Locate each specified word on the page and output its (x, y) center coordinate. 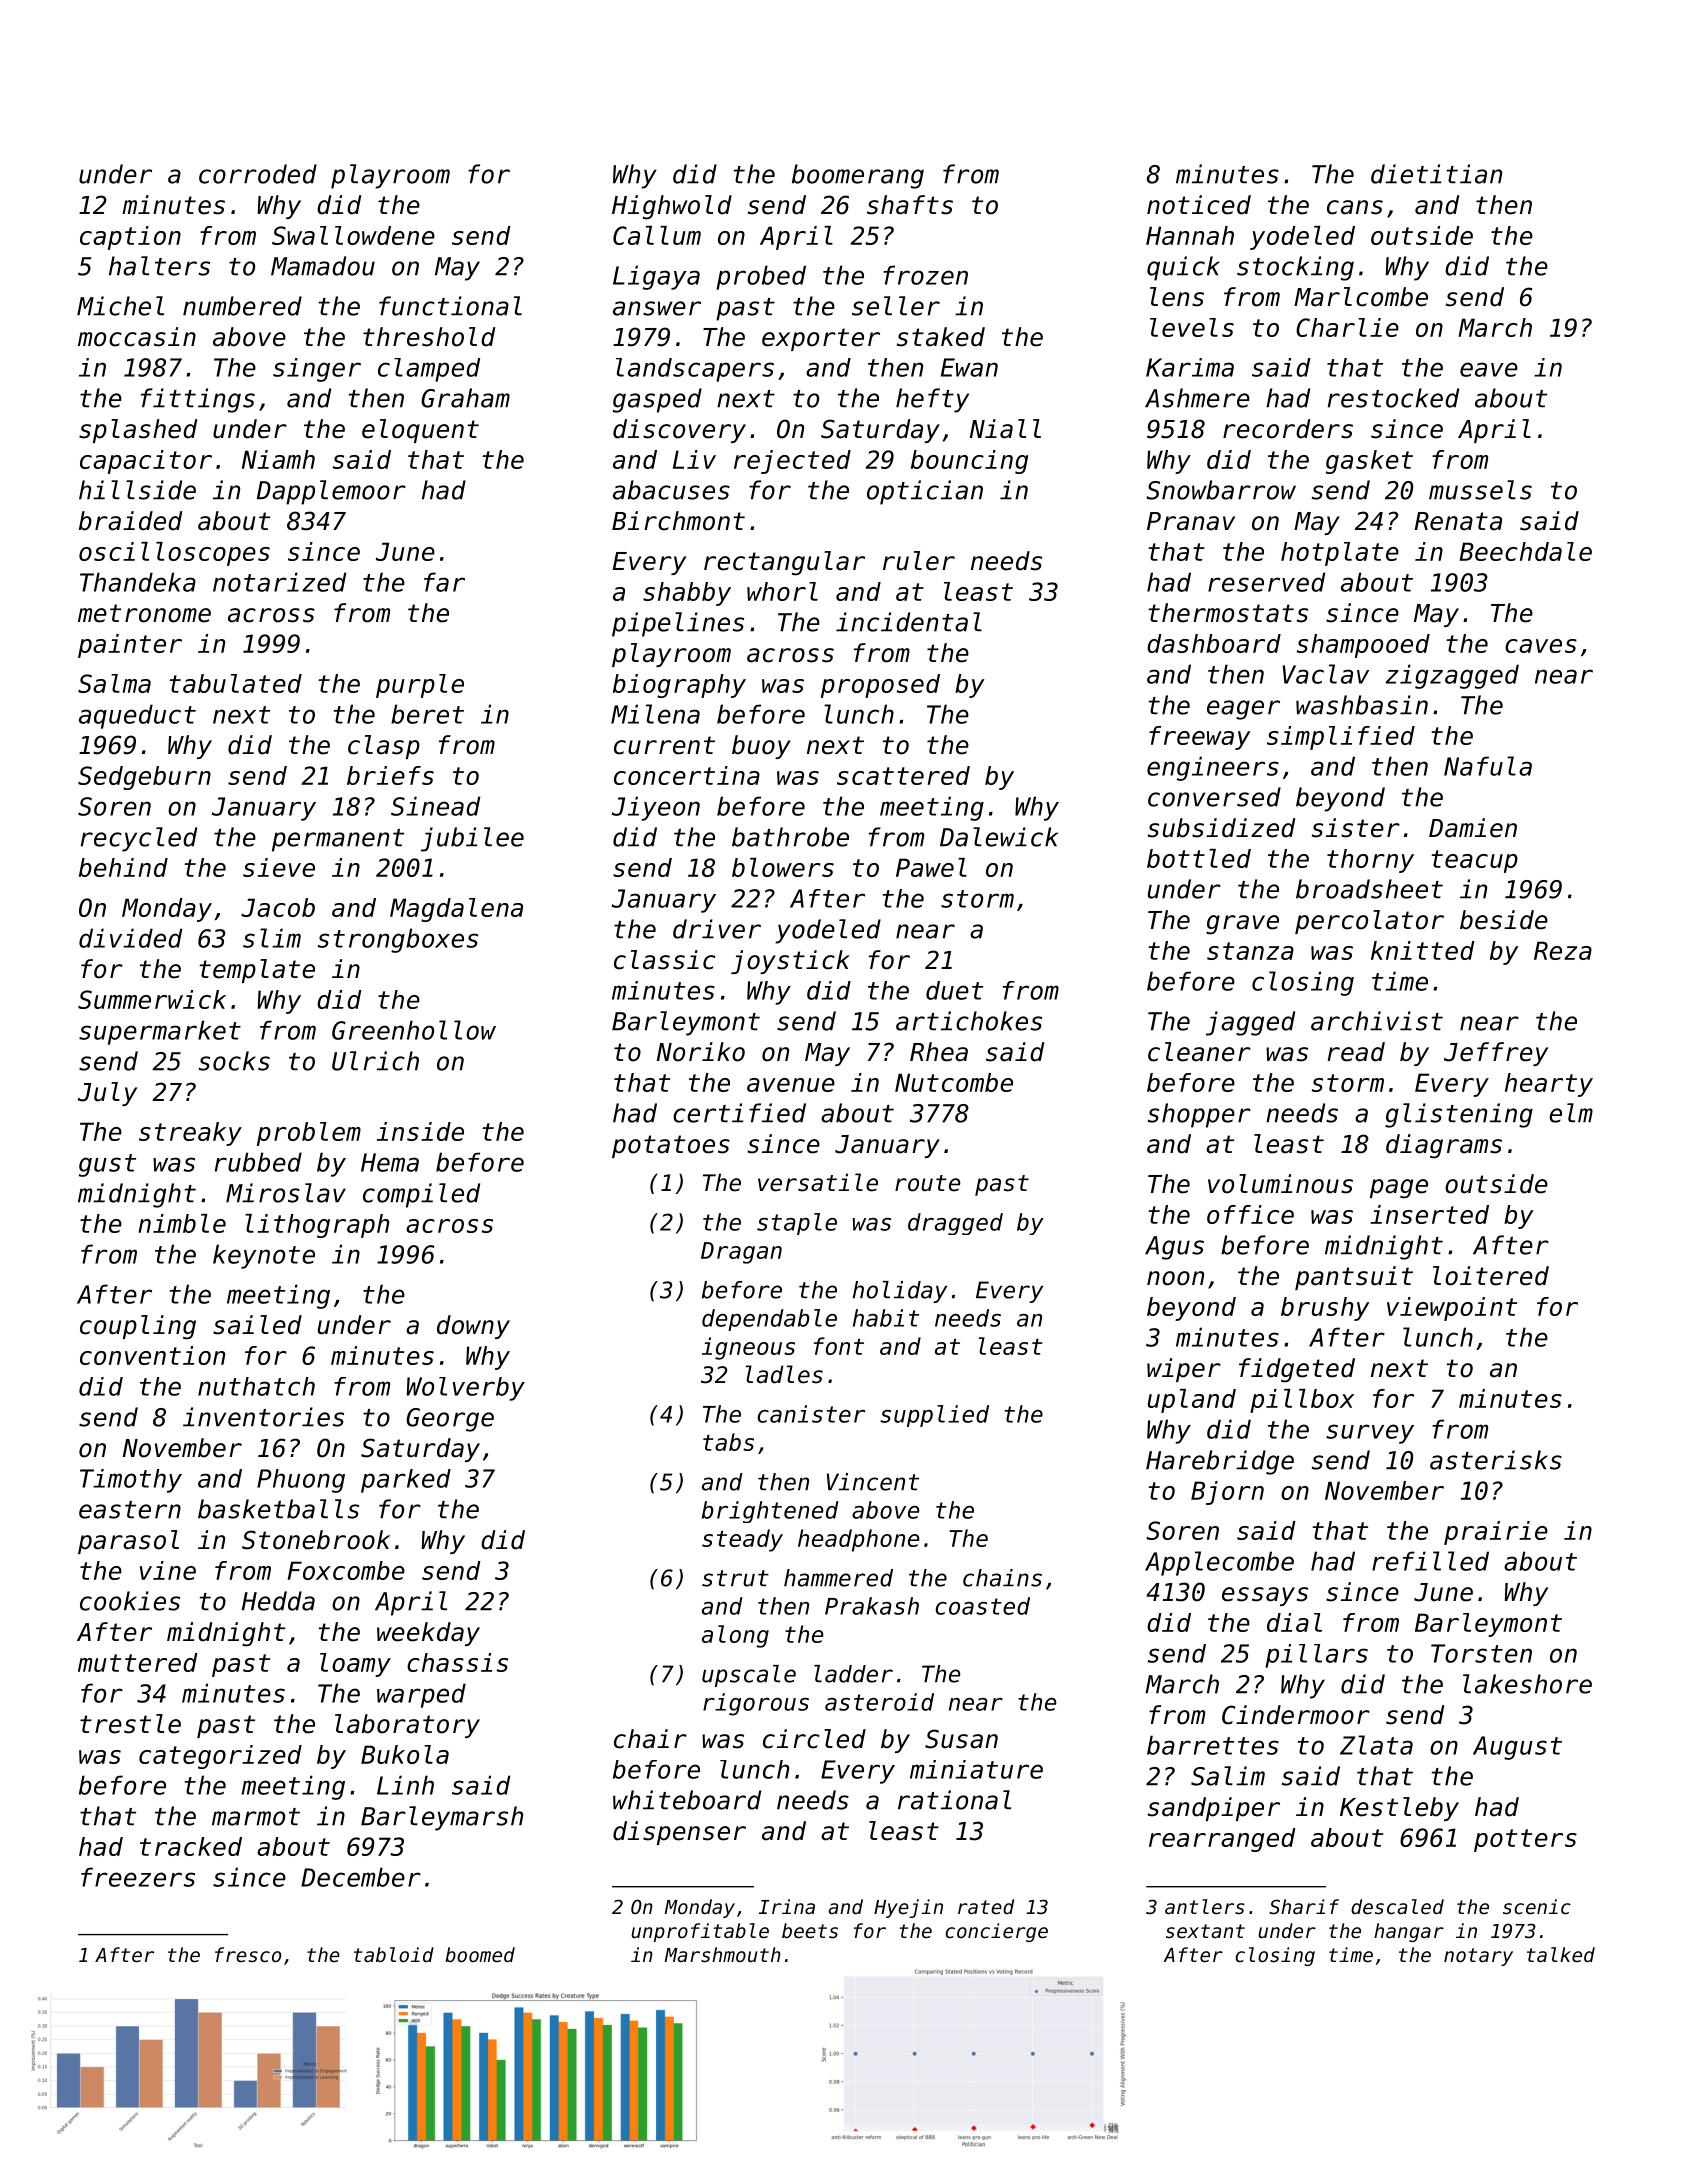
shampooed (1363, 646)
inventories (263, 1417)
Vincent (873, 1482)
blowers (783, 867)
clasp (384, 747)
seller (896, 306)
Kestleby (1399, 1809)
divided (130, 938)
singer (317, 370)
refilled (1430, 1561)
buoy (761, 747)
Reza (1563, 950)
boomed (480, 1955)
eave (1489, 369)
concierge (996, 1932)
